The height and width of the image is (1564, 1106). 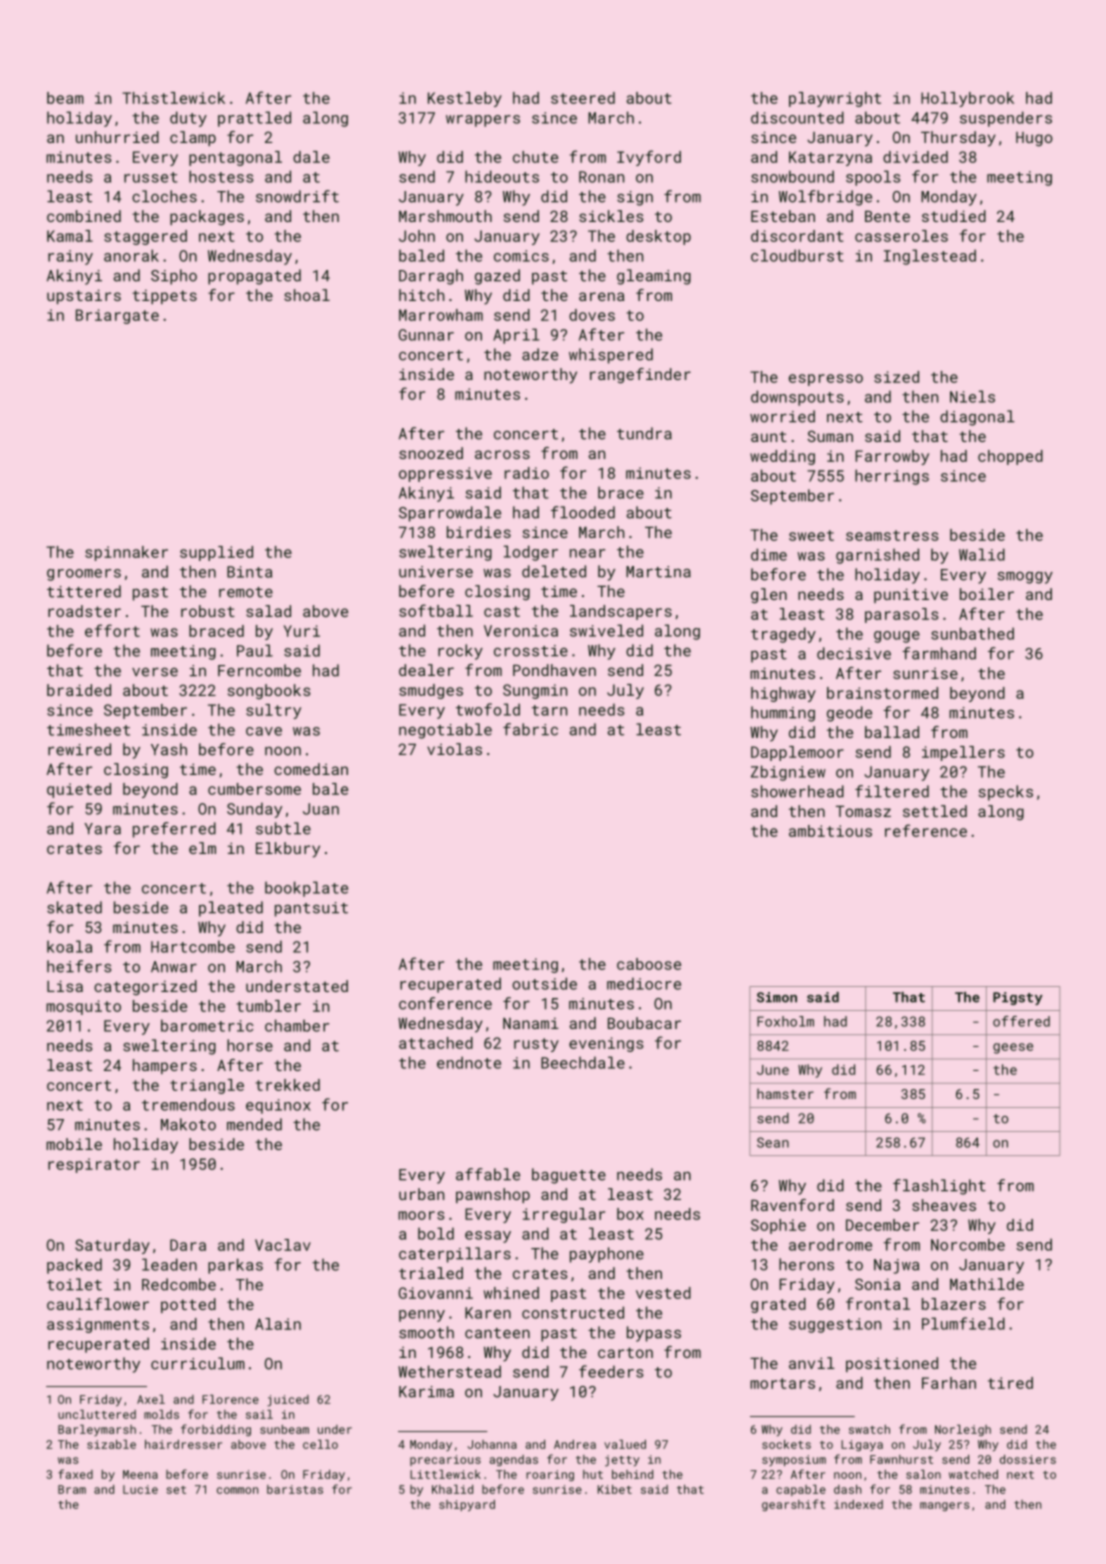 What do you see at coordinates (783, 635) in the image?
I see `tragedy` at bounding box center [783, 635].
